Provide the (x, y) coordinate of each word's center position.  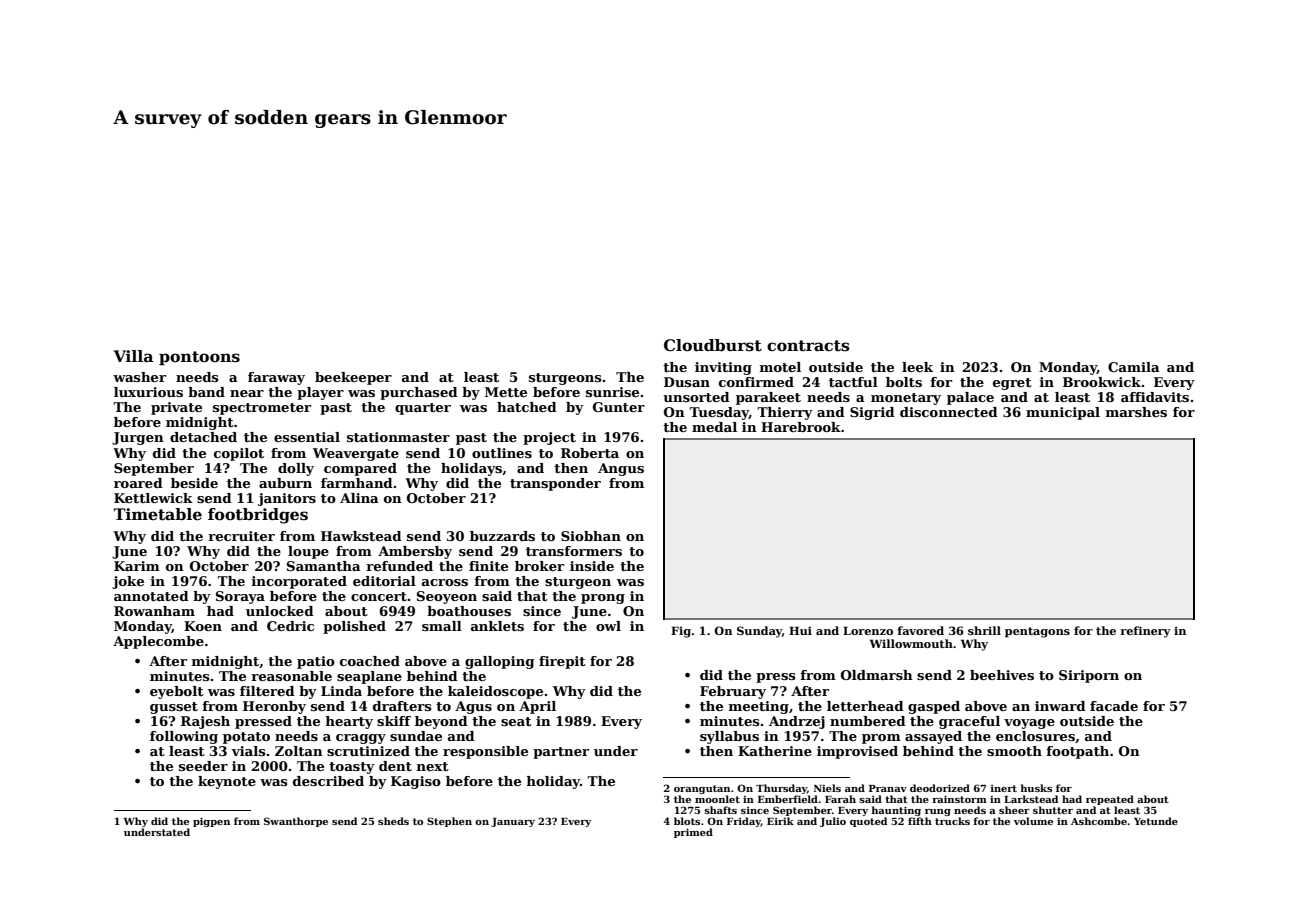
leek (917, 367)
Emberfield (788, 799)
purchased (419, 393)
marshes (1136, 412)
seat (516, 721)
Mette (506, 392)
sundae (416, 736)
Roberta (590, 453)
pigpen (211, 822)
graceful (969, 722)
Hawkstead (361, 536)
